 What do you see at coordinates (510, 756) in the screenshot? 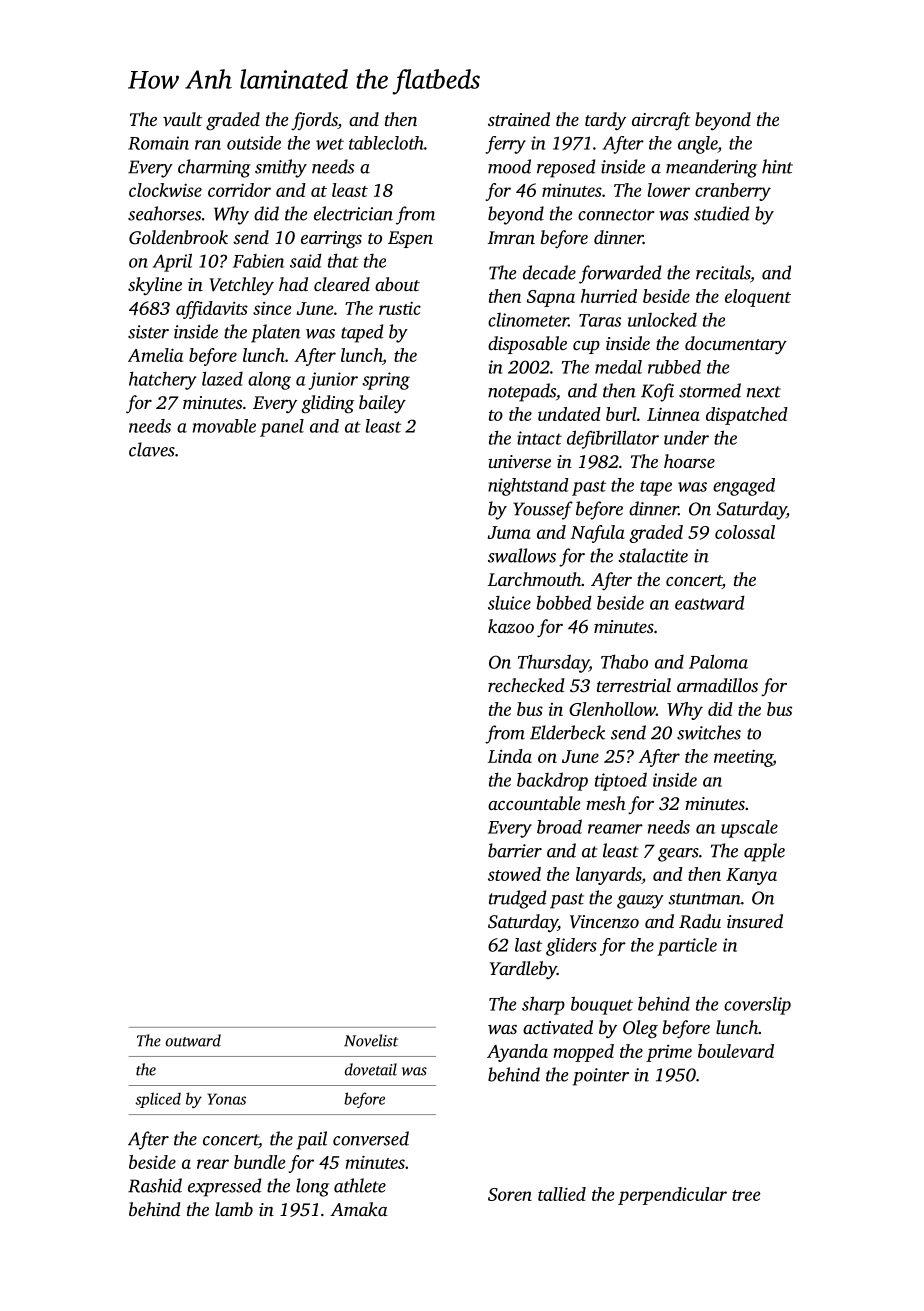
I see `Linda` at bounding box center [510, 756].
